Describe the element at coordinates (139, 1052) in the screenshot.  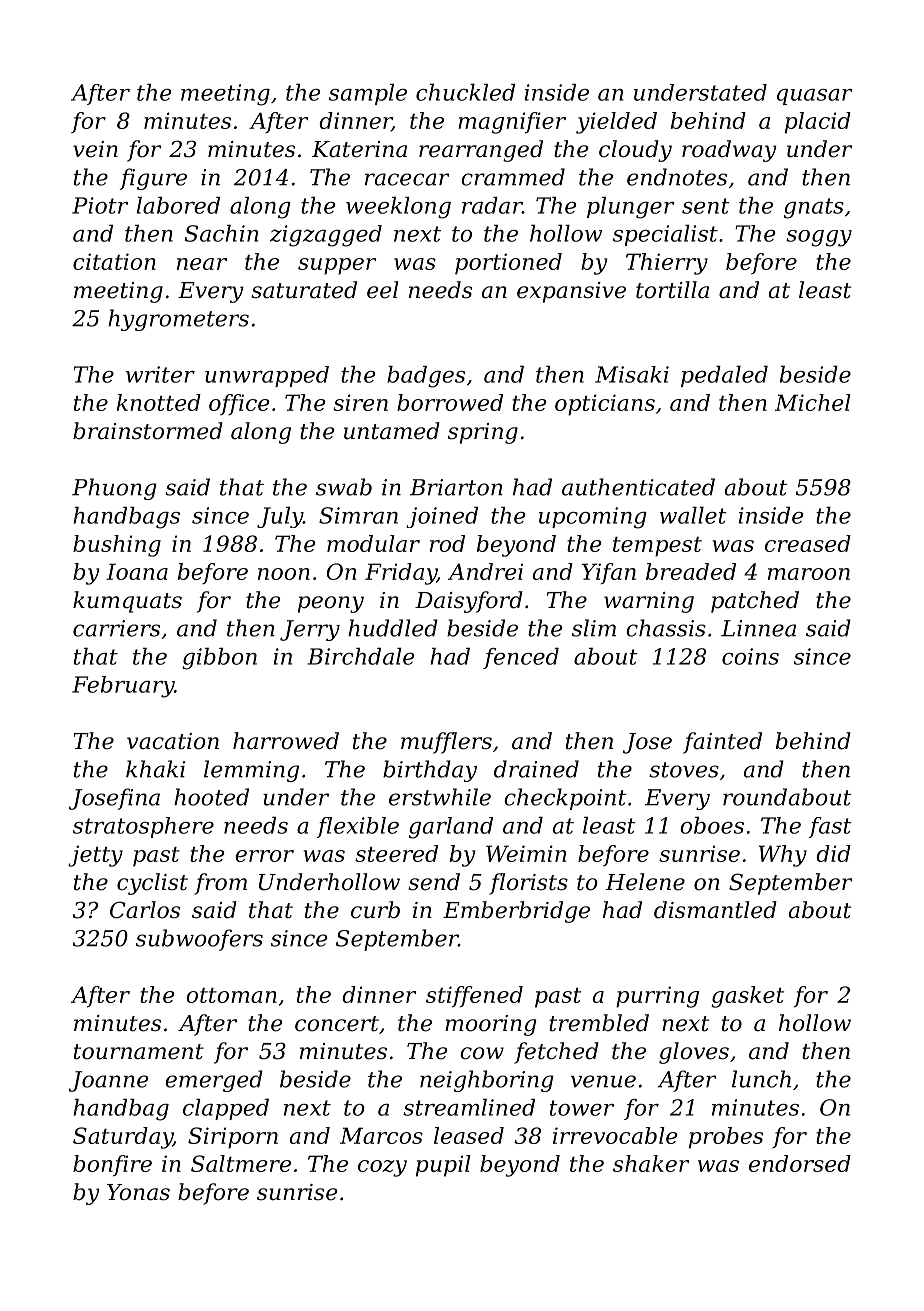
I see `tournament` at that location.
